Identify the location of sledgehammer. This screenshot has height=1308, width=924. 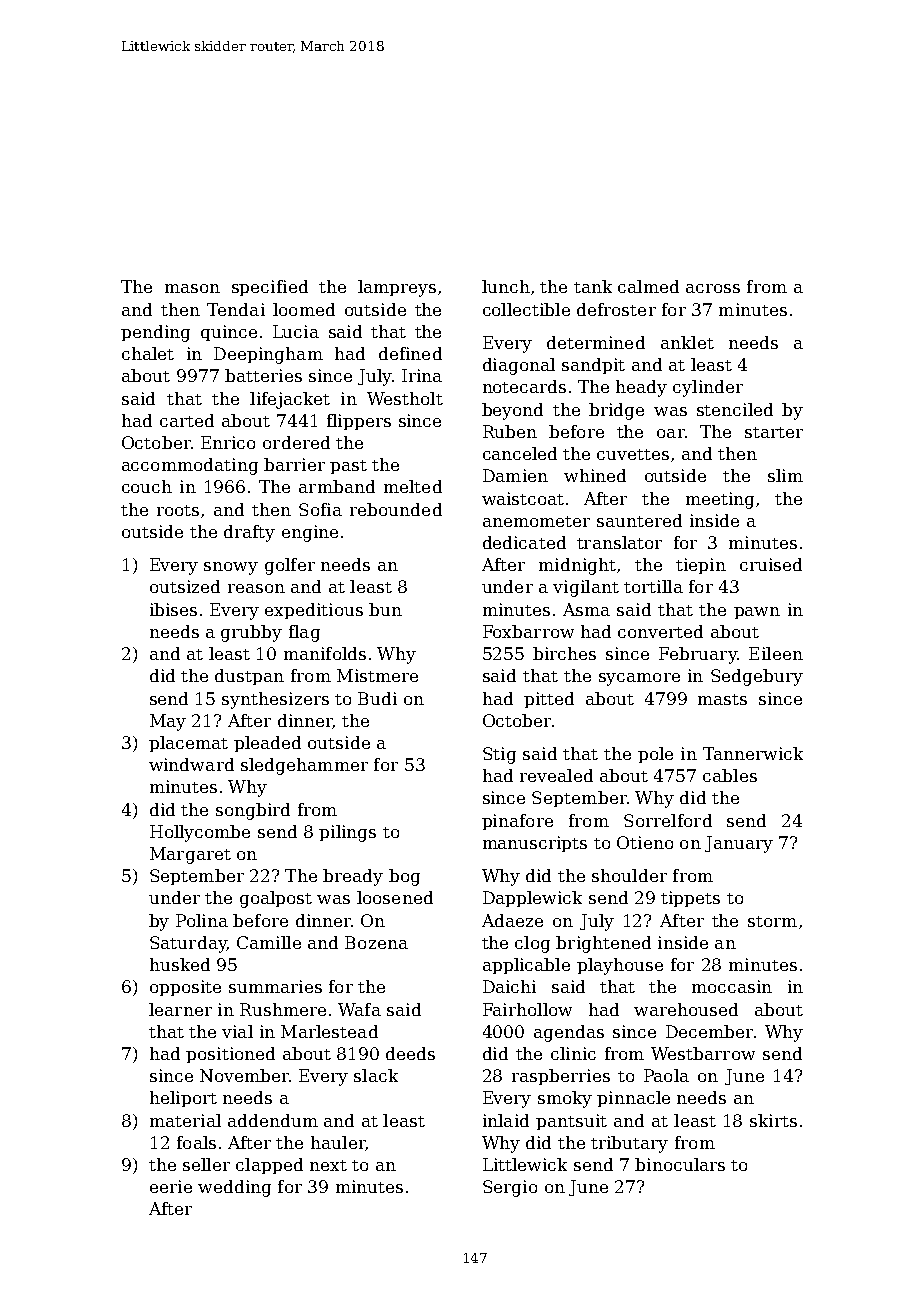
(304, 766).
